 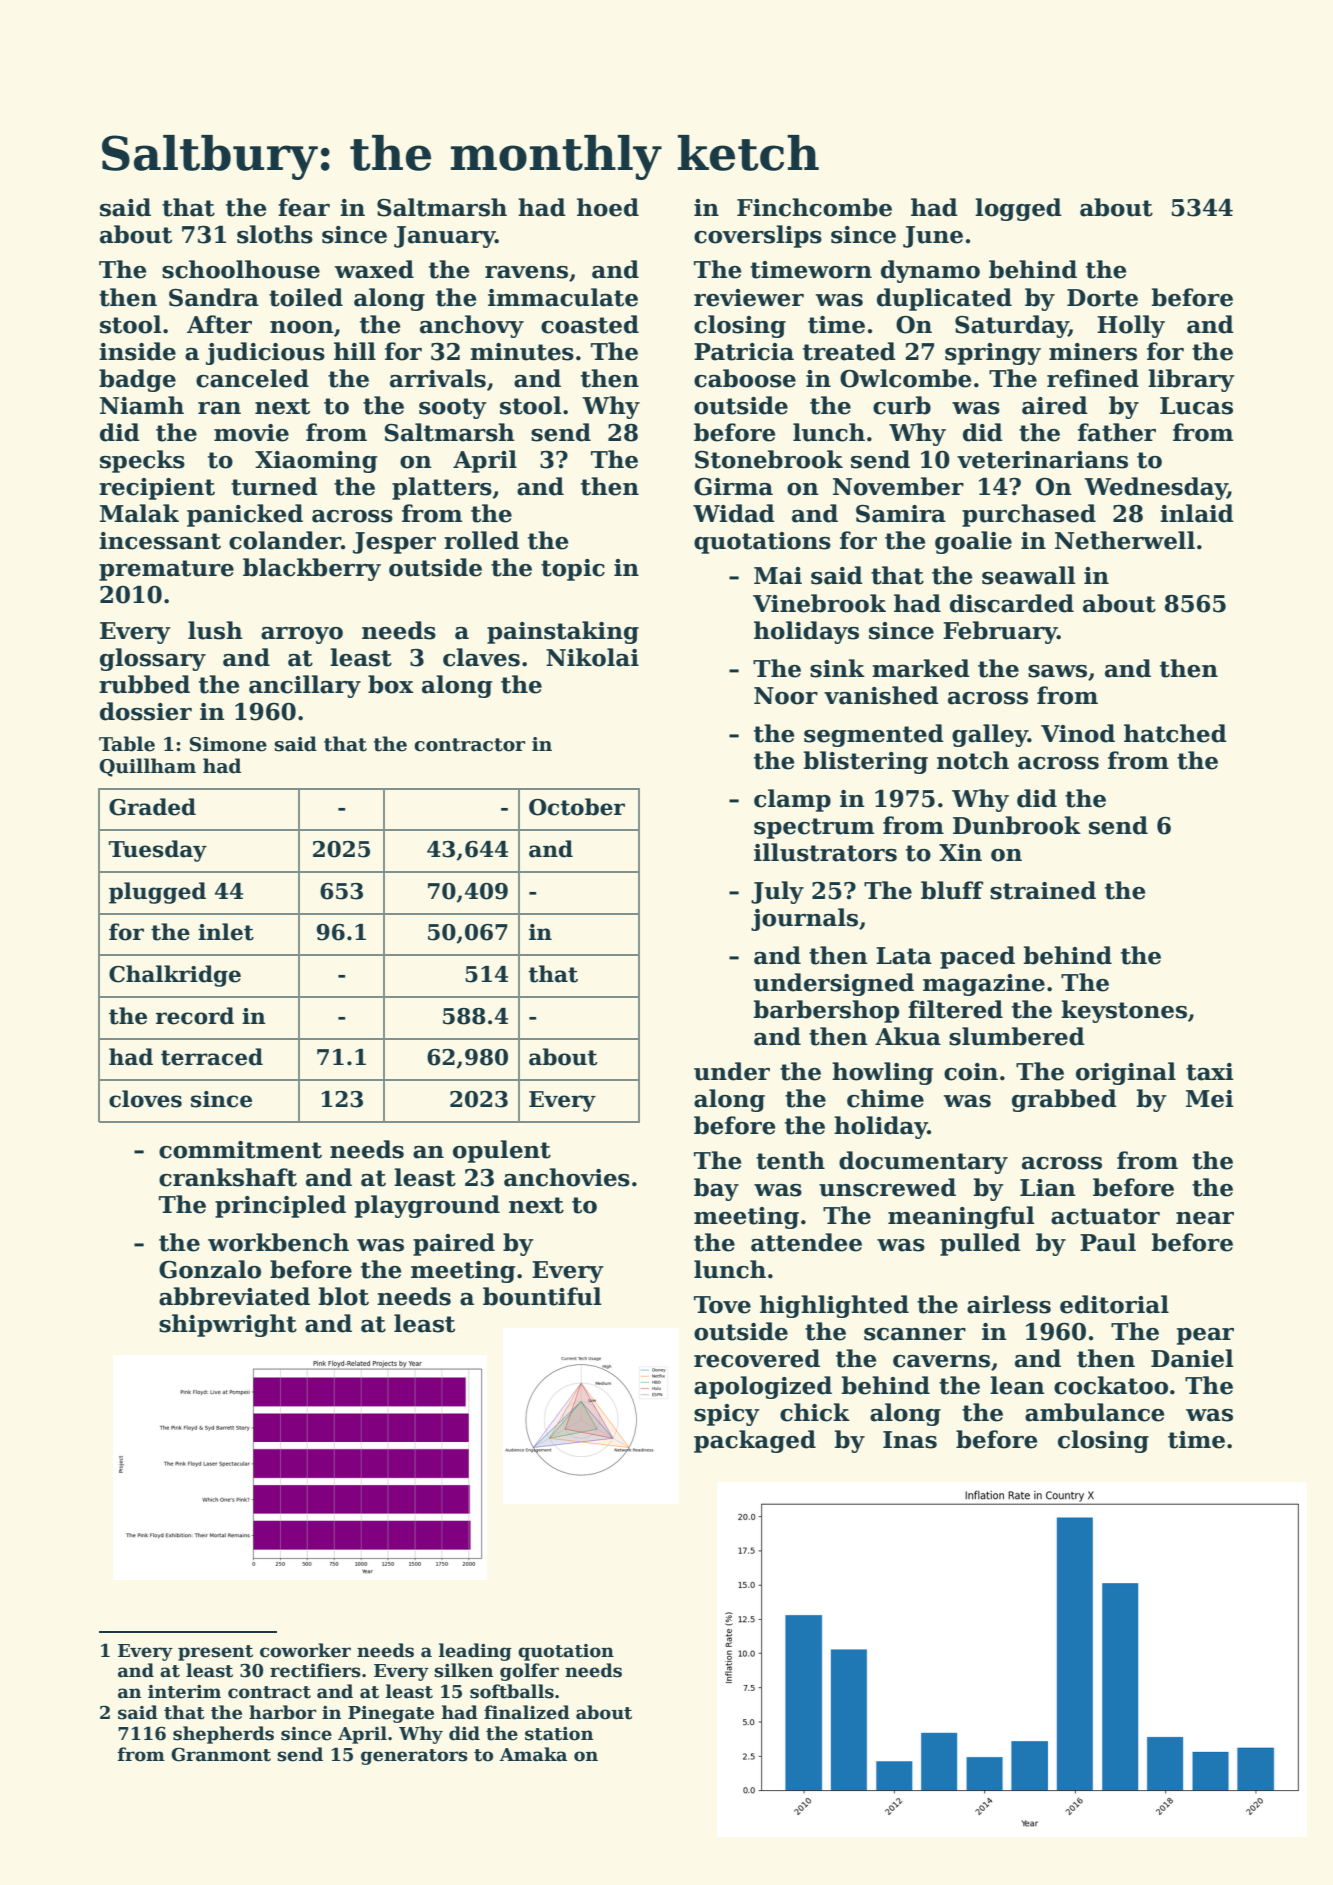 What do you see at coordinates (1124, 1011) in the screenshot?
I see `keystones` at bounding box center [1124, 1011].
